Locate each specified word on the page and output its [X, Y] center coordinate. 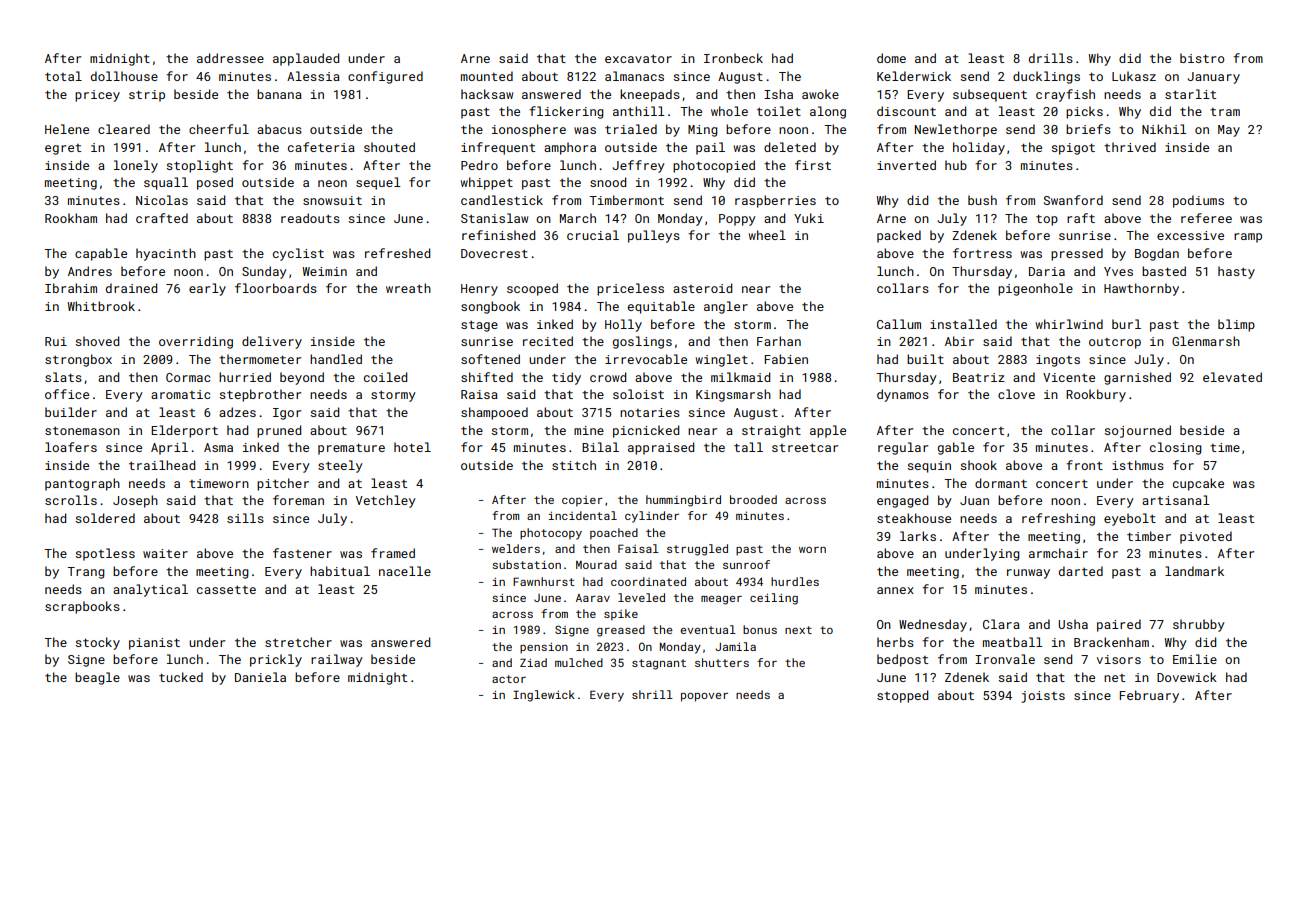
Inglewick [544, 696]
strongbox [78, 360]
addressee [230, 58]
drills [1051, 58]
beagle [97, 678]
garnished [1137, 378]
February [1149, 696]
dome [891, 58]
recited [548, 341]
